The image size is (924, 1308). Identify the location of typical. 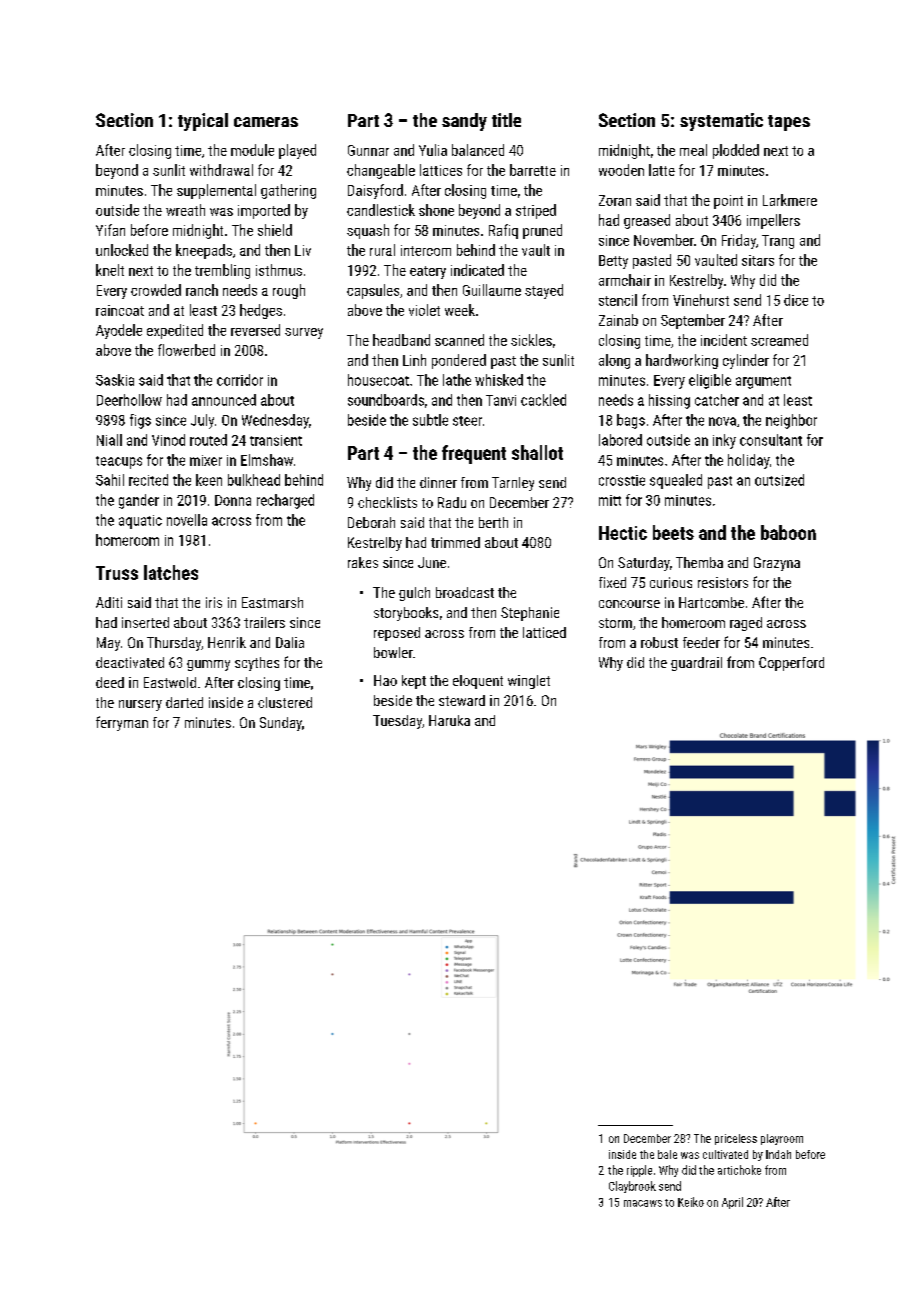
(203, 122).
